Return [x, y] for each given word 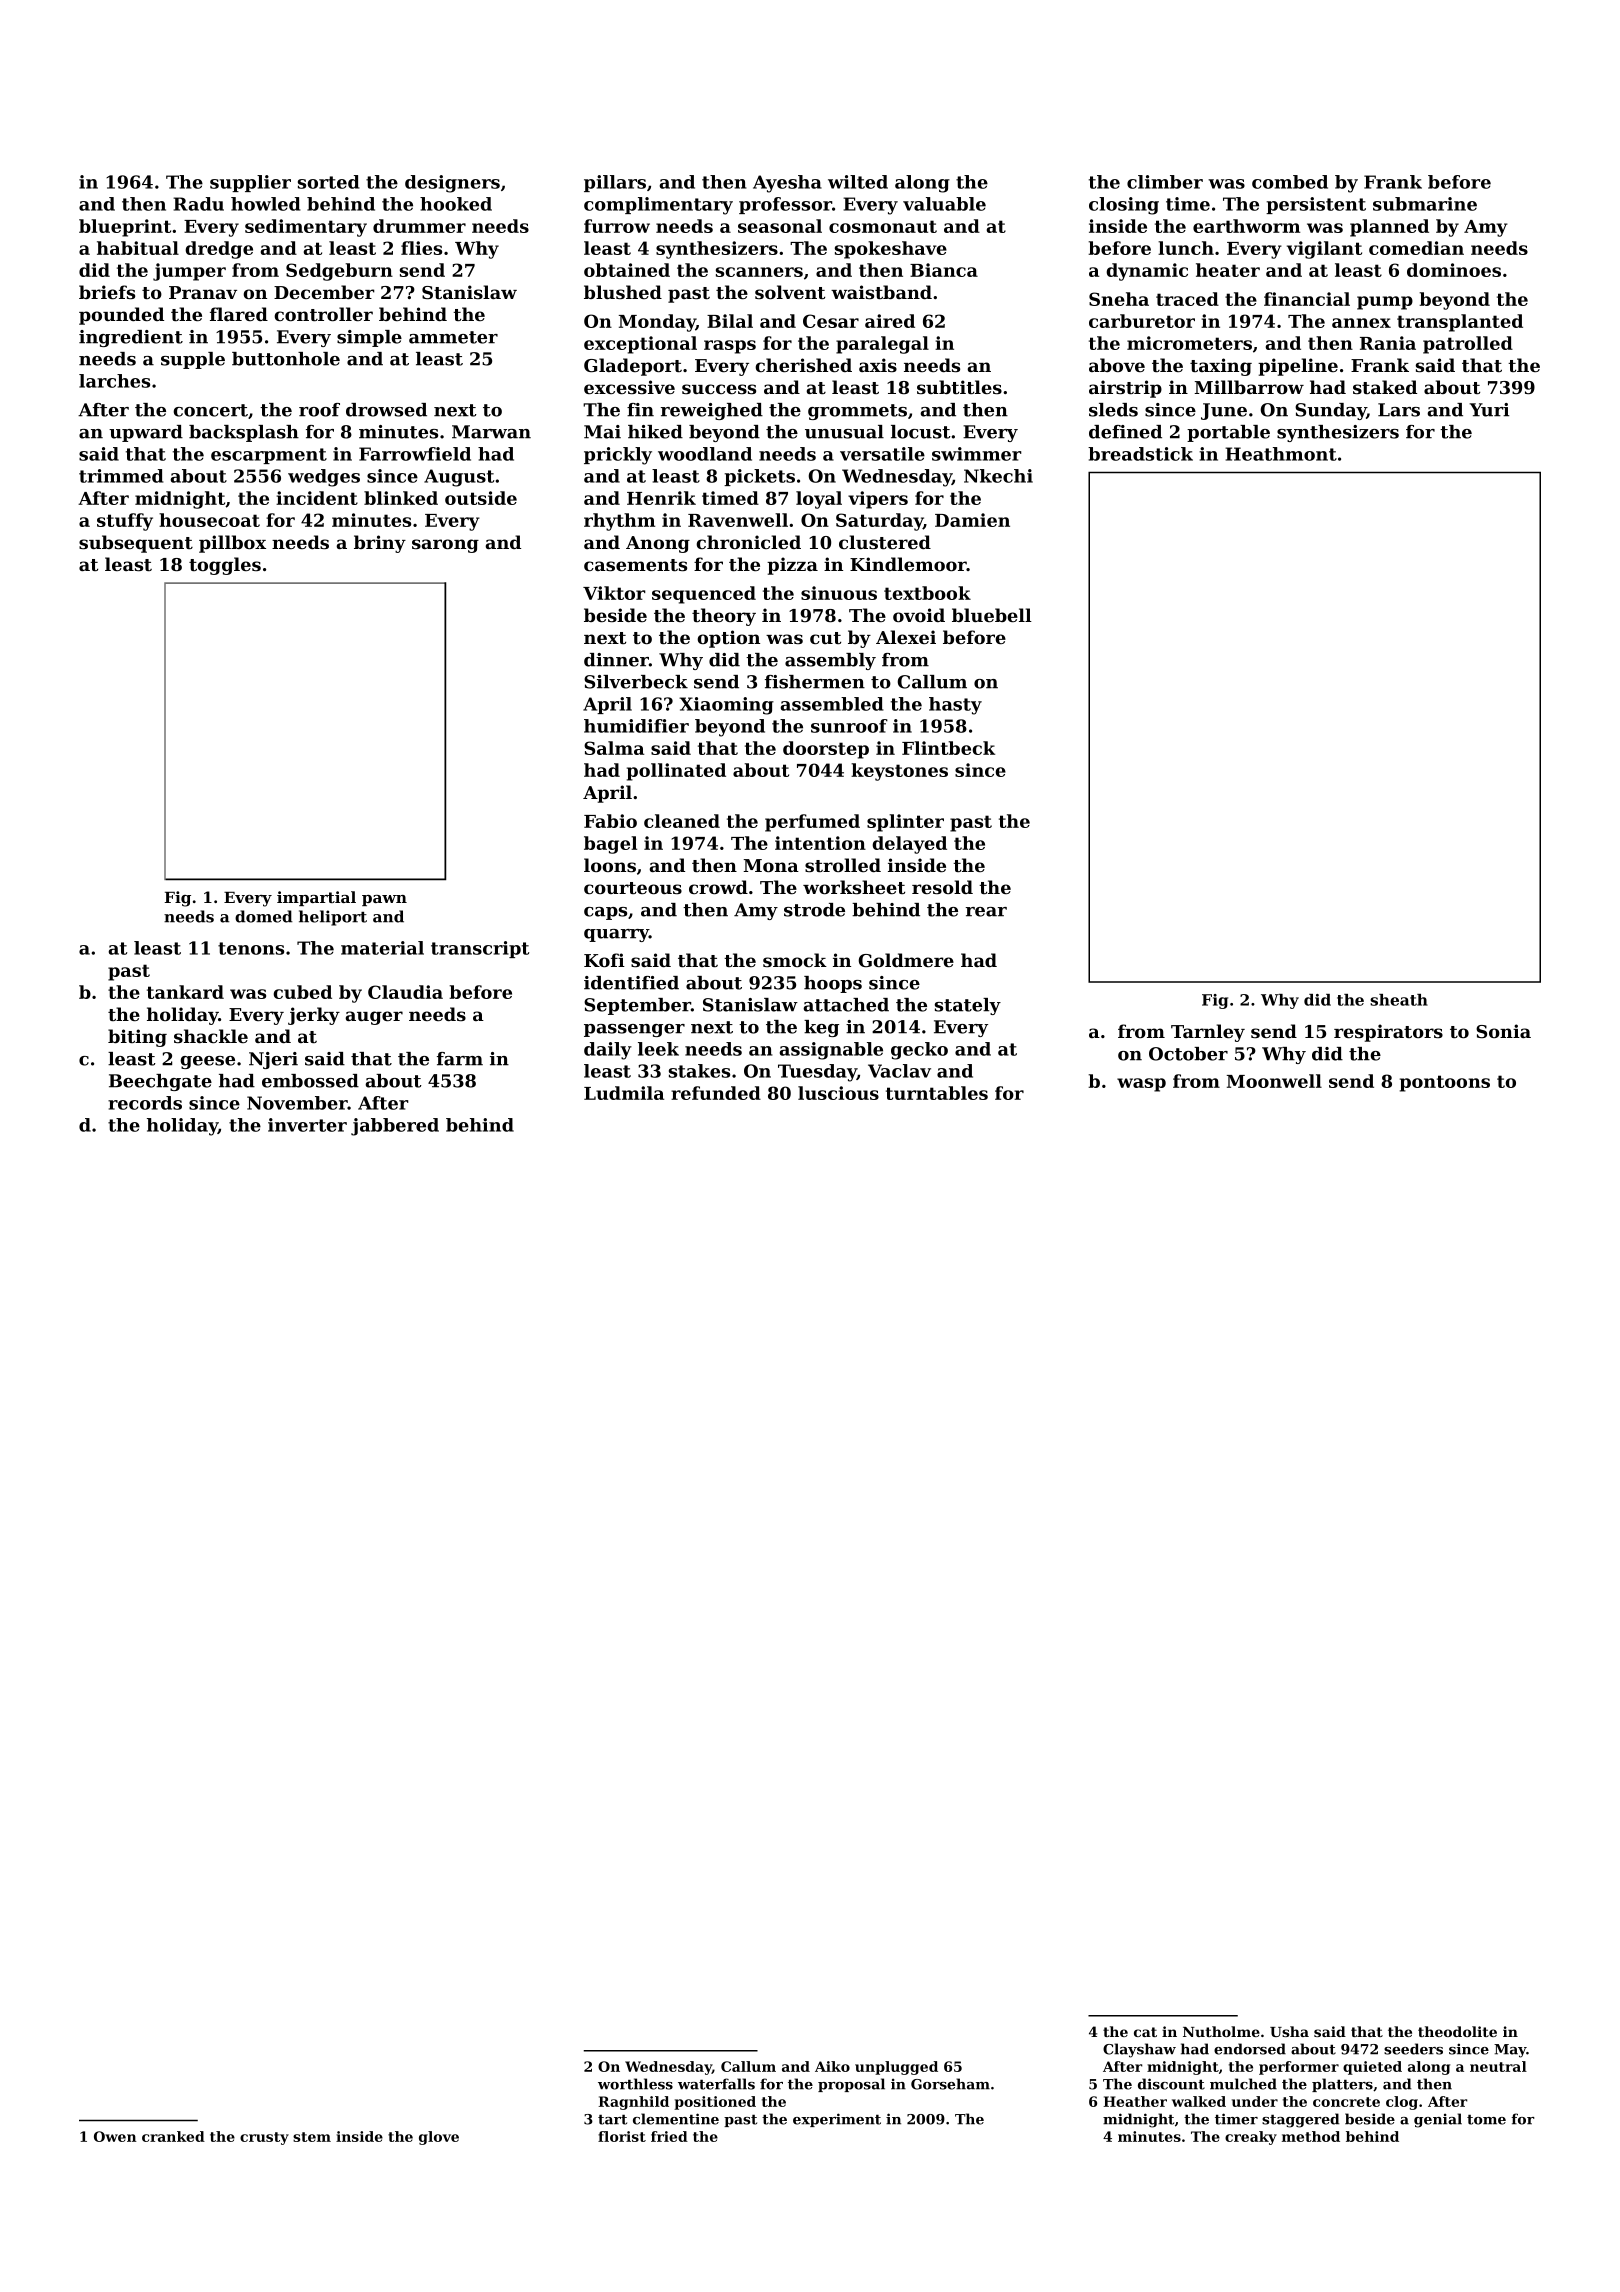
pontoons [1445, 1083]
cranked [173, 2136]
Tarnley [1208, 1033]
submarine [1425, 204]
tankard [185, 992]
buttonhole [286, 359]
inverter [307, 1125]
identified [631, 983]
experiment [837, 2120]
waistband [881, 292]
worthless [635, 2084]
